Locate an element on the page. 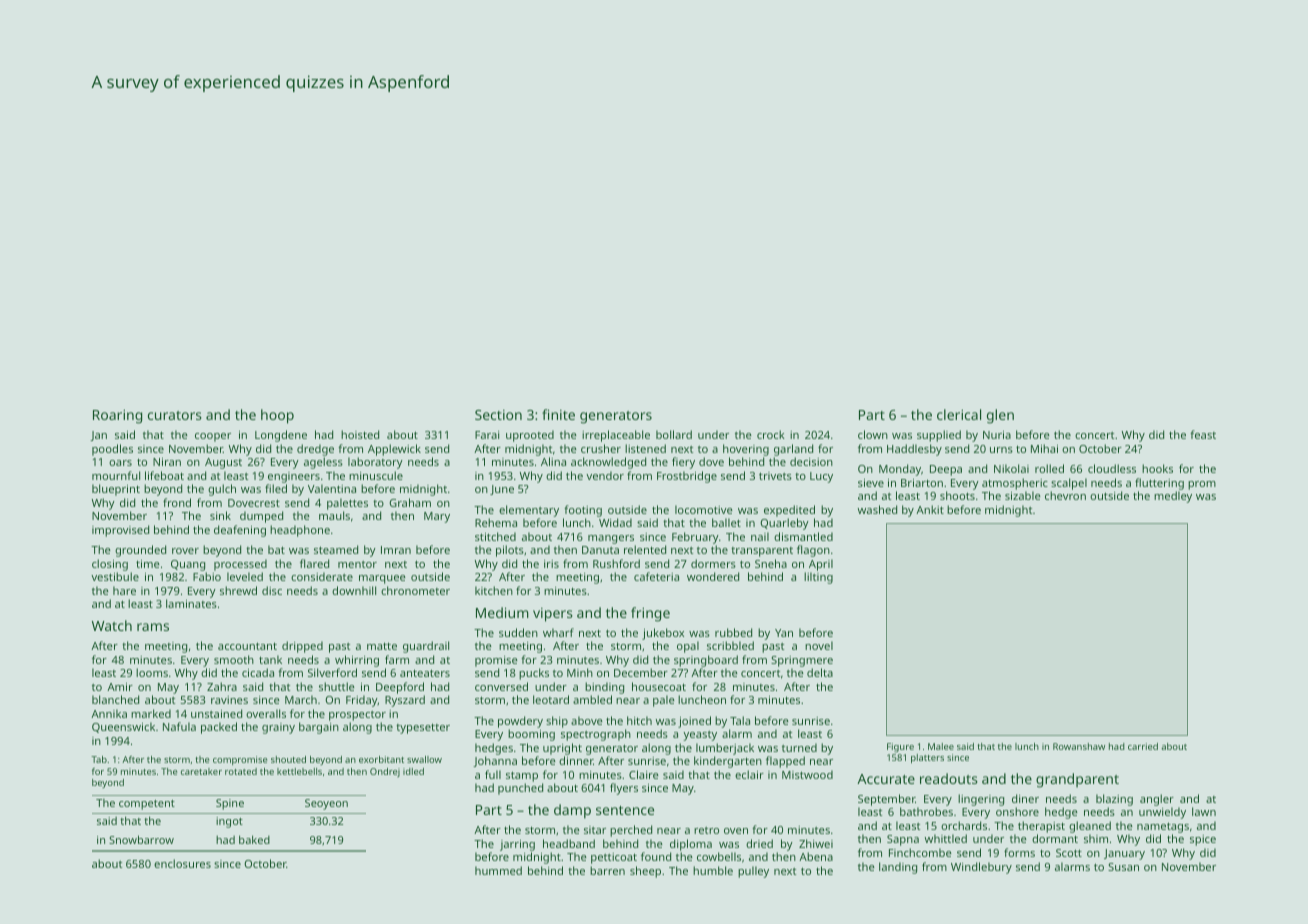  Susan is located at coordinates (1123, 867).
